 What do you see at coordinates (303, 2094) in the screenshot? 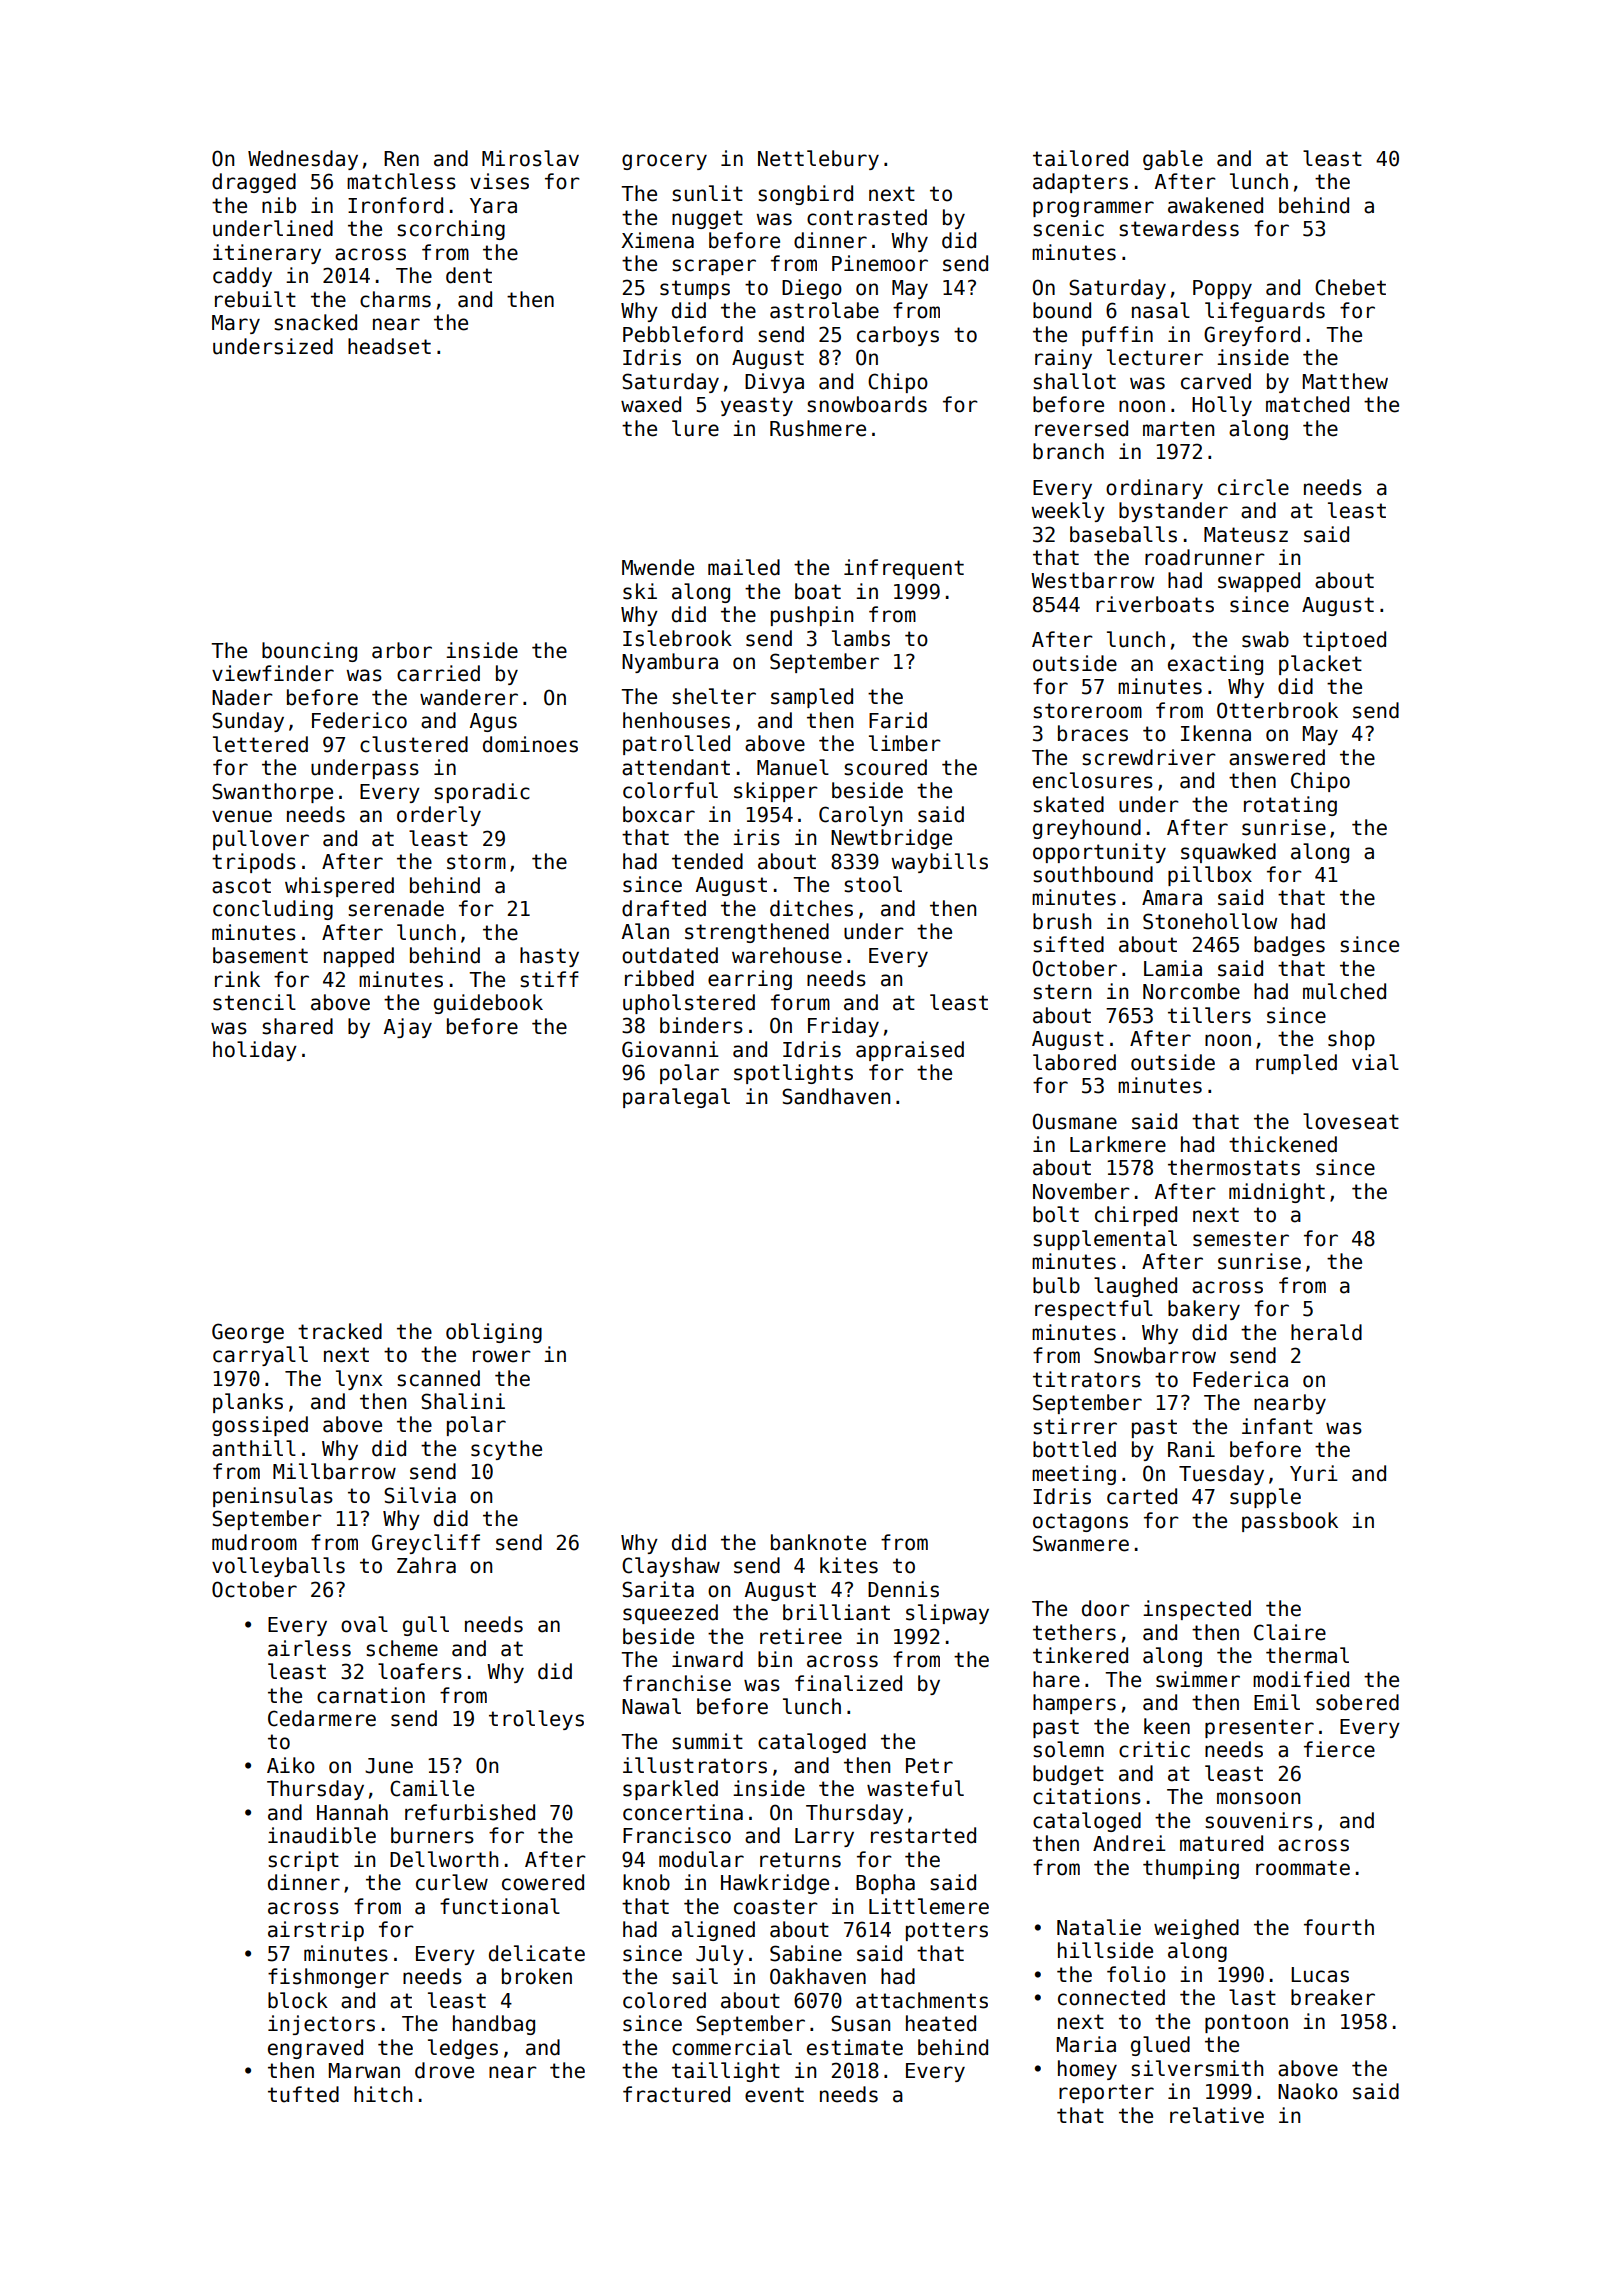
I see `tufted` at bounding box center [303, 2094].
